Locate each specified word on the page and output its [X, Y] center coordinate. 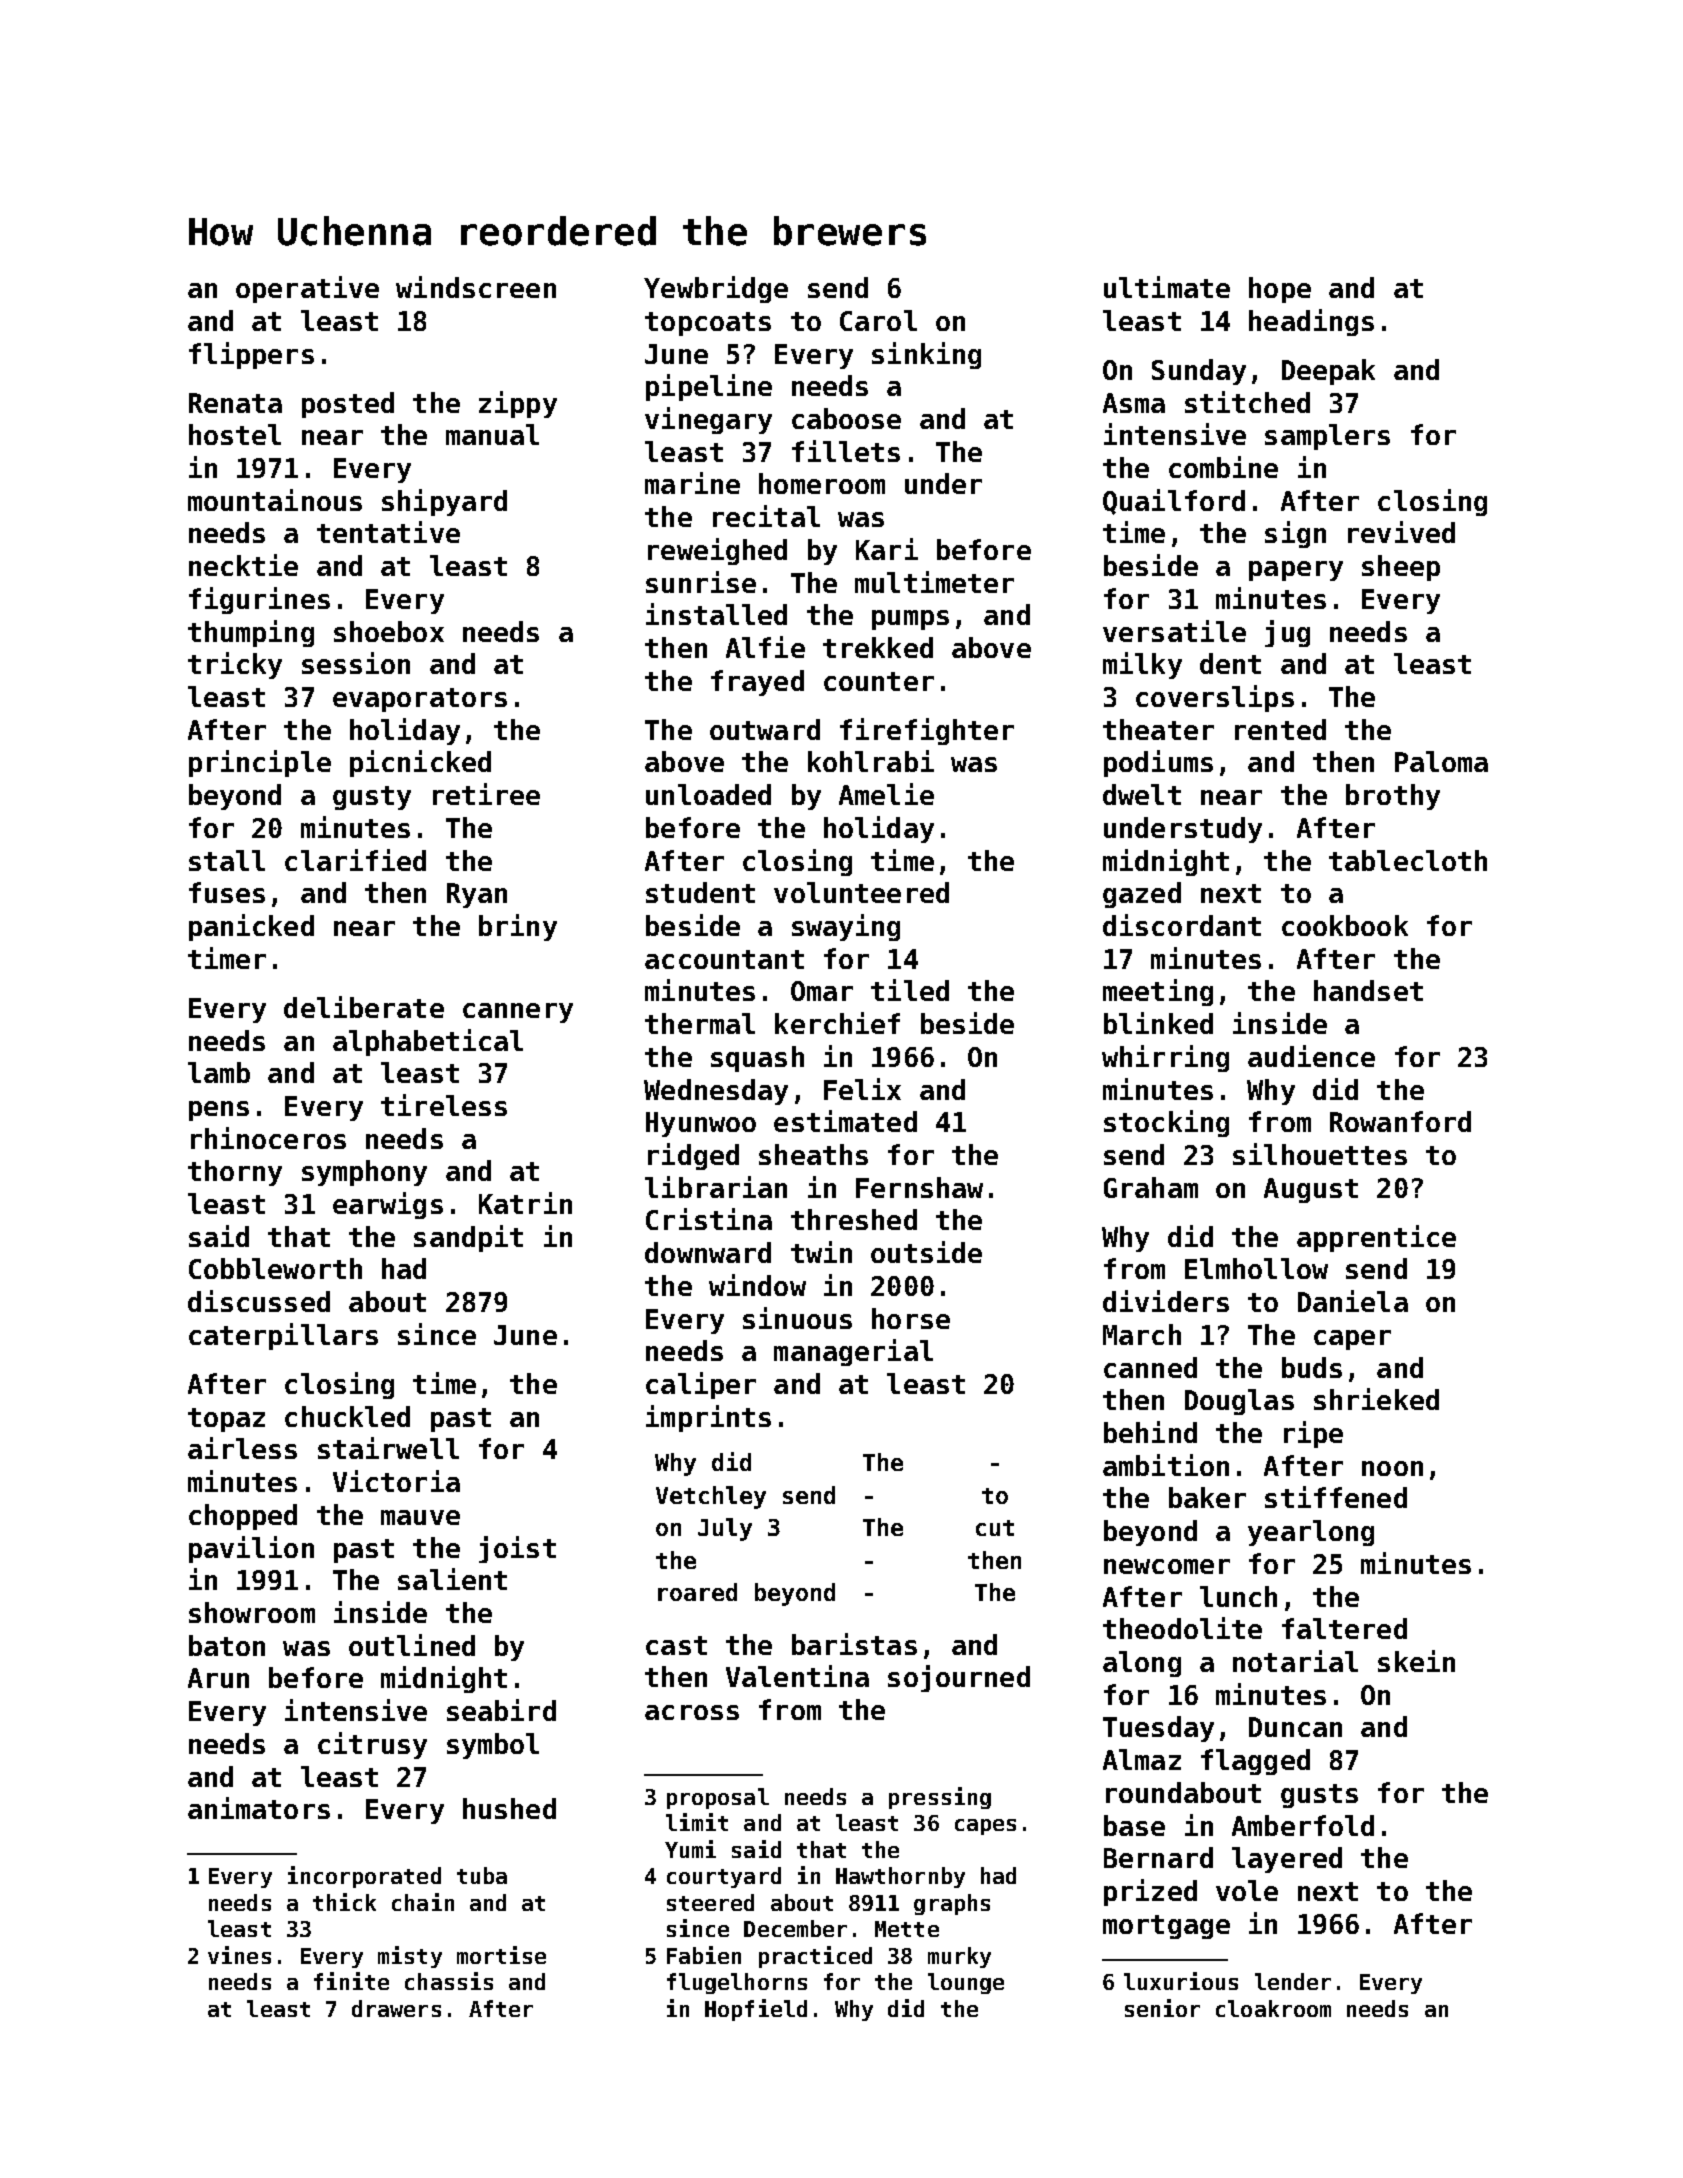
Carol [878, 320]
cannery [518, 1013]
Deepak [1328, 372]
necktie [243, 565]
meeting [1158, 992]
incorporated [364, 1877]
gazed [1142, 895]
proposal [718, 1798]
